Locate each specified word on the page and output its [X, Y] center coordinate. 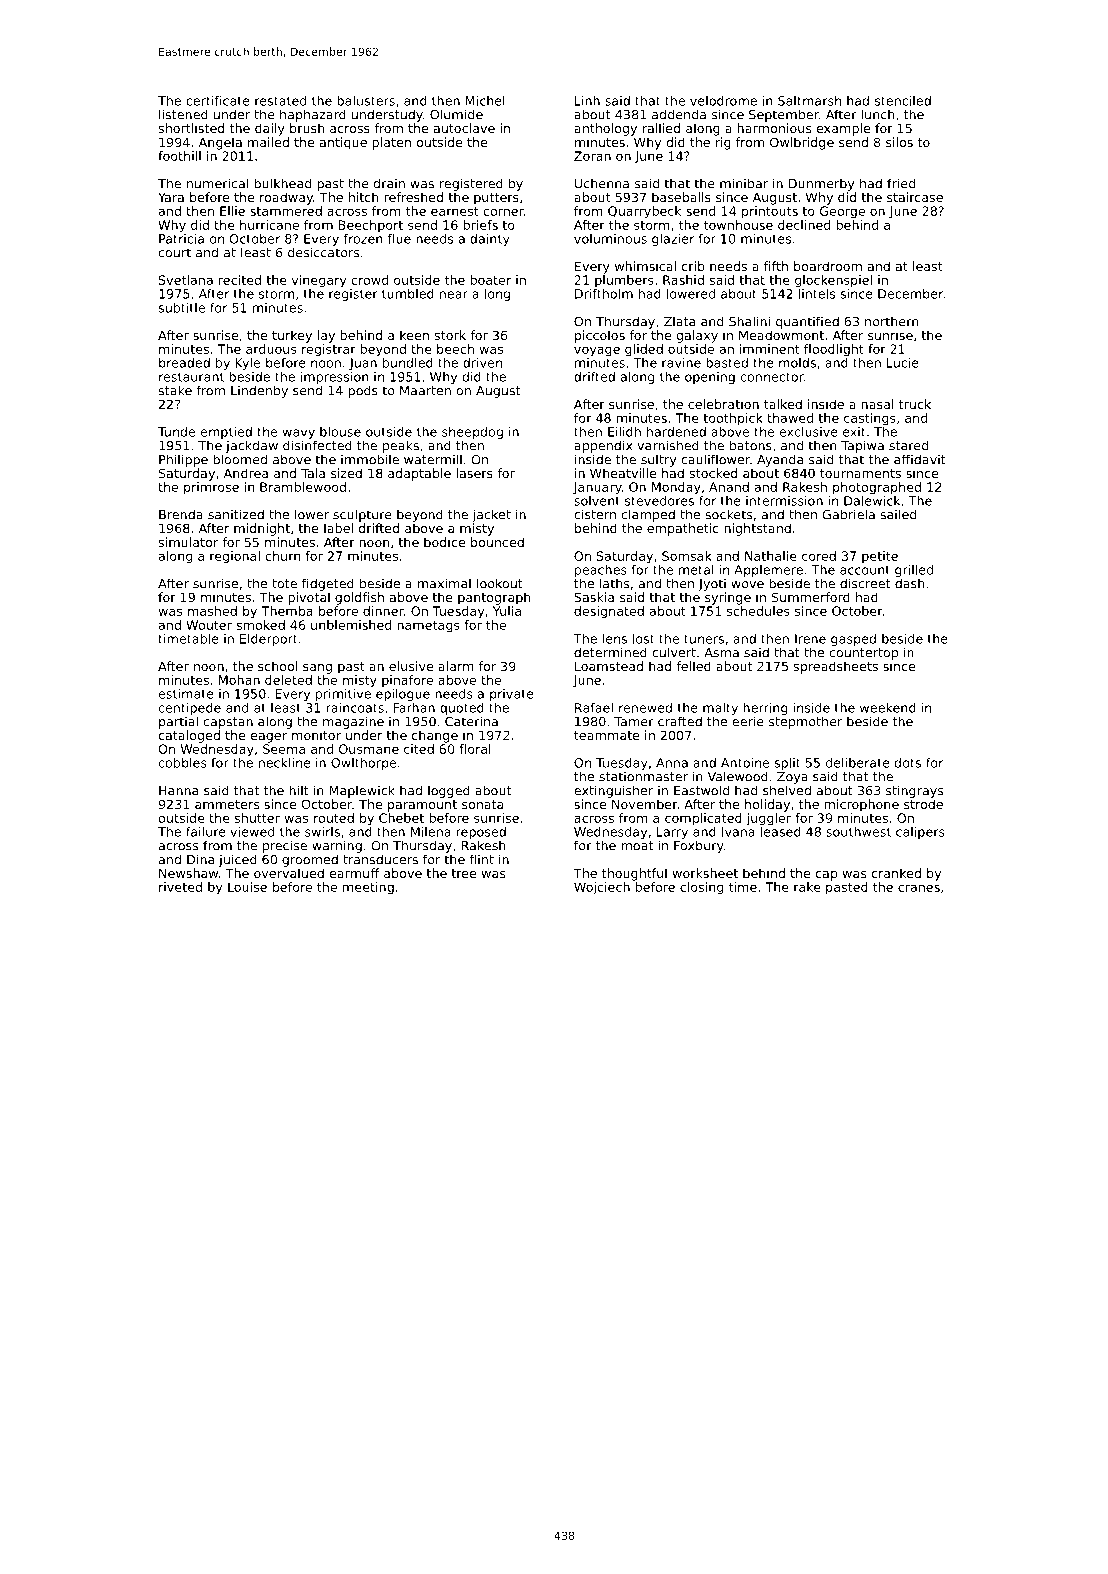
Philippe [183, 460]
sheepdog [472, 433]
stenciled [903, 101]
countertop [864, 654]
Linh [587, 101]
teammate [607, 735]
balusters [366, 101]
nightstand [757, 529]
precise [285, 846]
